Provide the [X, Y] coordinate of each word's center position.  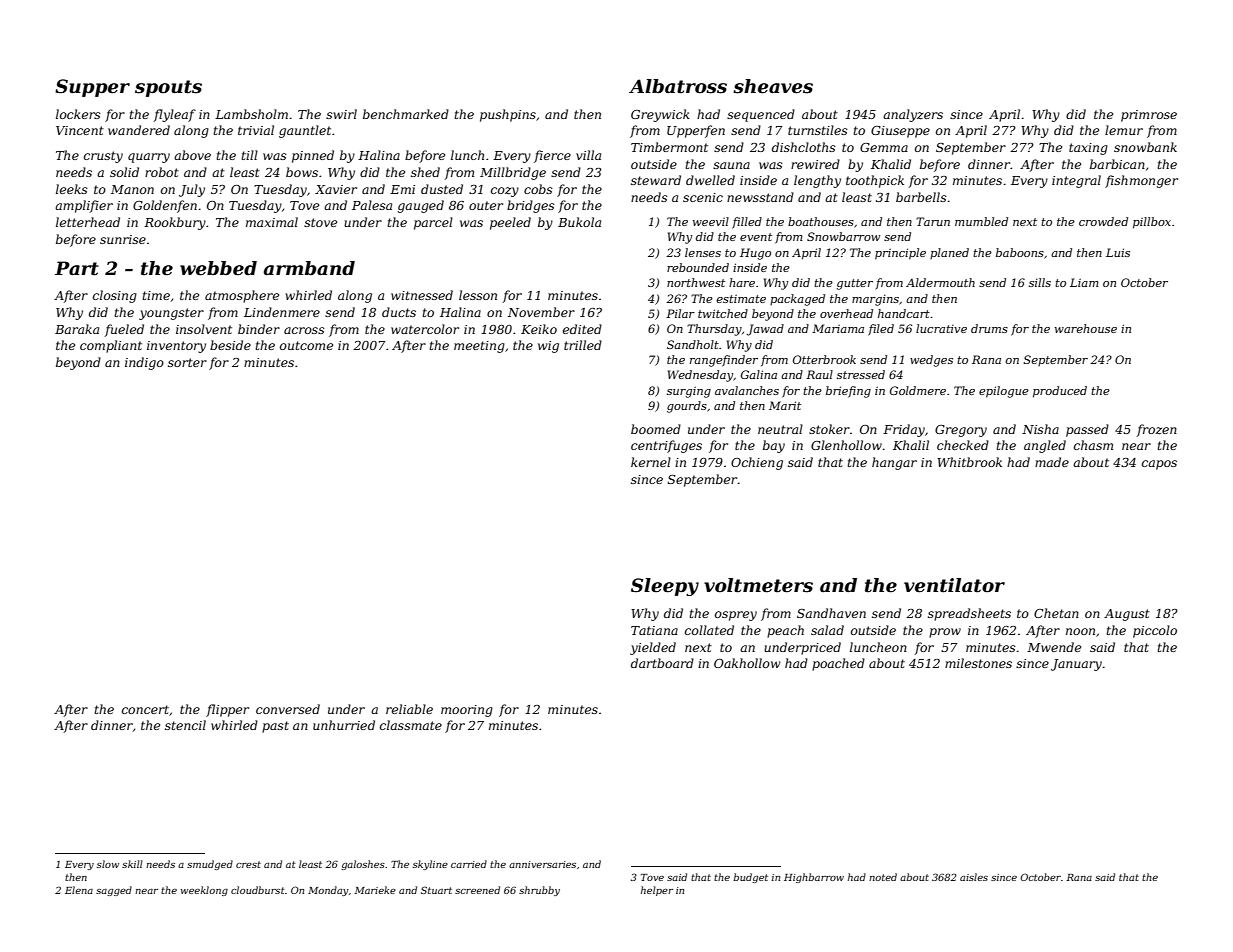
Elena [79, 890]
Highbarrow [814, 878]
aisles [974, 877]
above [192, 155]
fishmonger [1141, 181]
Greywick [660, 115]
